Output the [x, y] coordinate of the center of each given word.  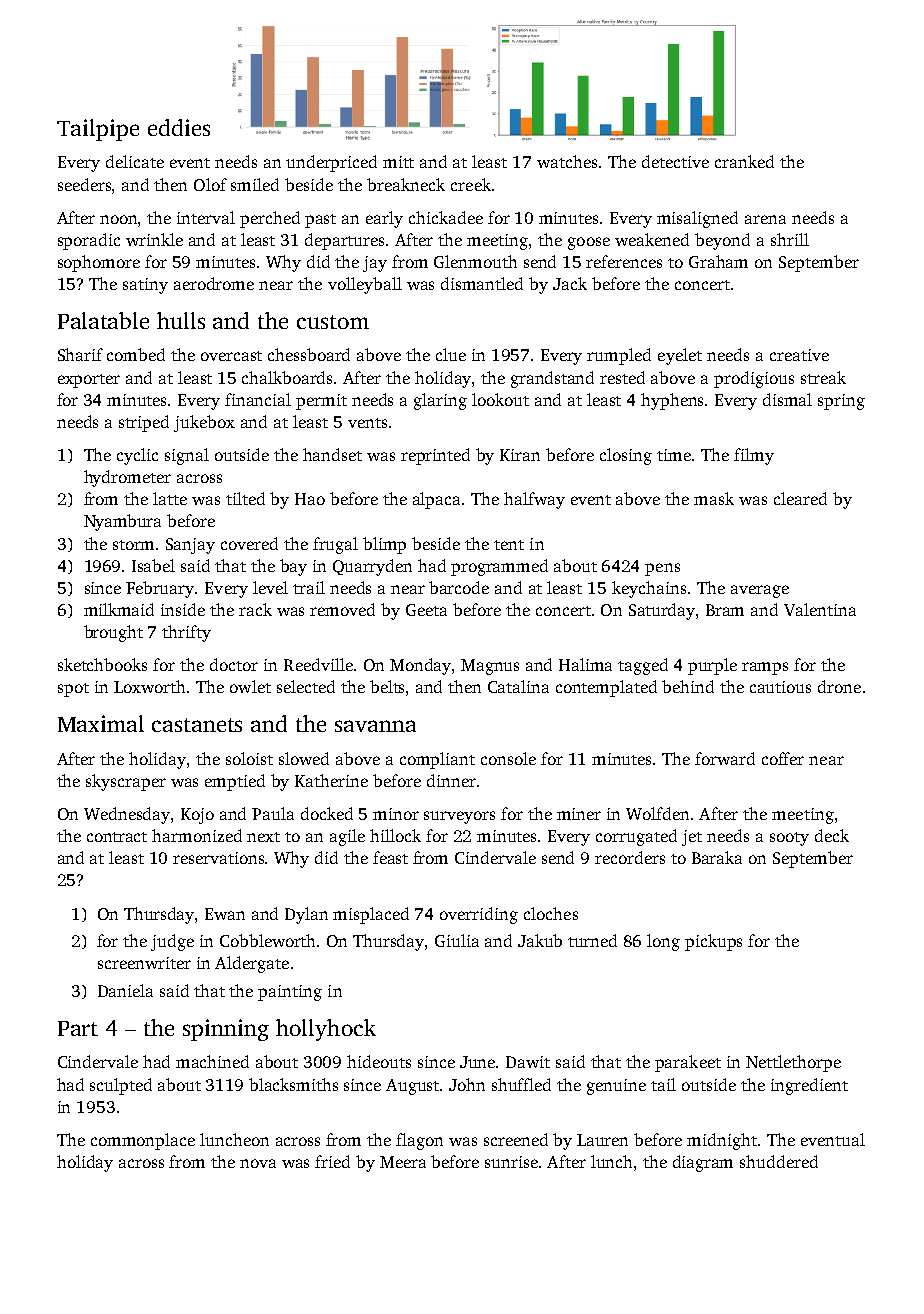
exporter [89, 381]
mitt [398, 162]
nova [258, 1163]
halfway [534, 500]
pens [662, 569]
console [508, 758]
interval [206, 217]
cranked [744, 161]
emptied [235, 782]
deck [832, 835]
